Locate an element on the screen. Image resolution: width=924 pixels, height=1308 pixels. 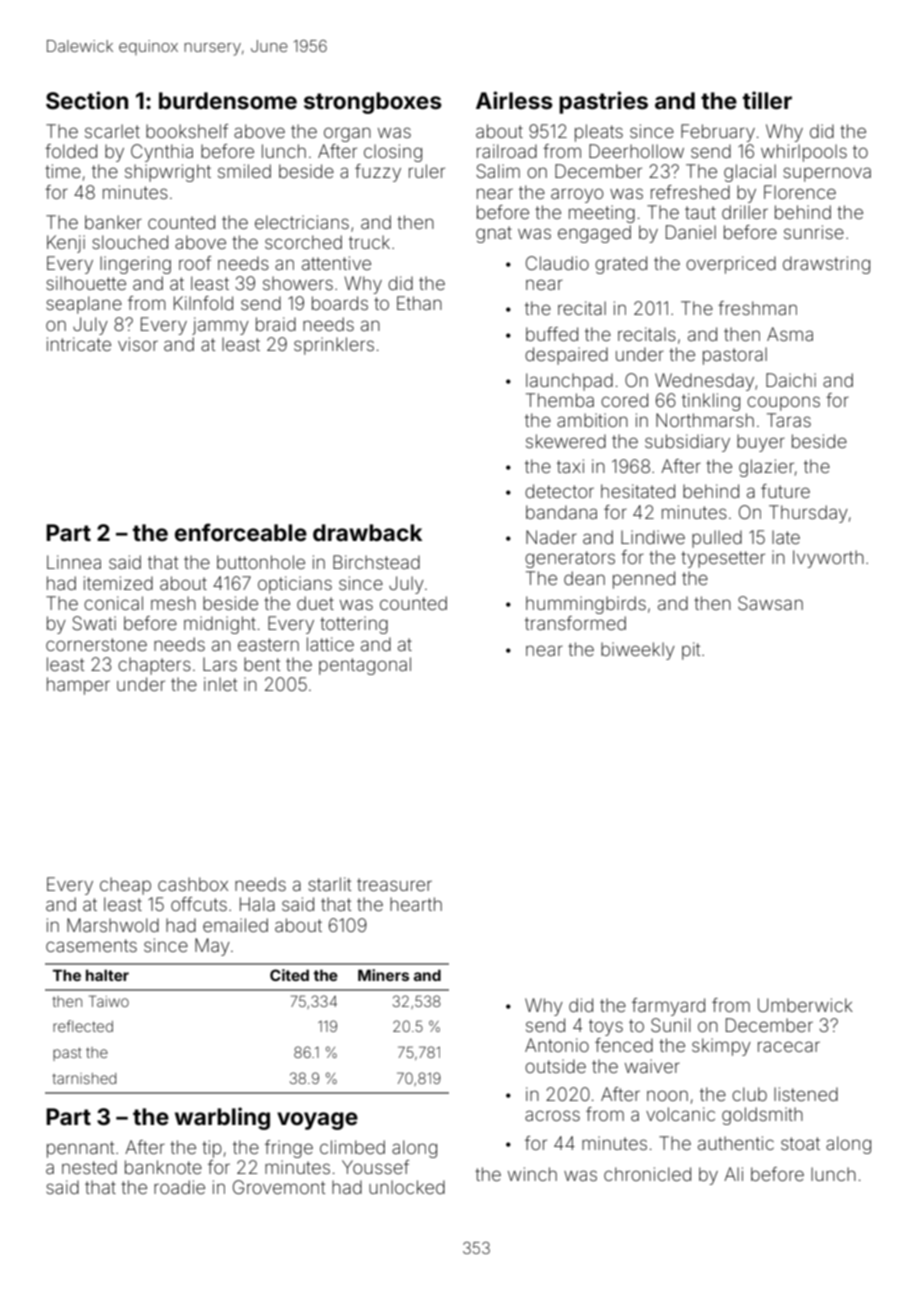
transformed is located at coordinates (575, 623).
